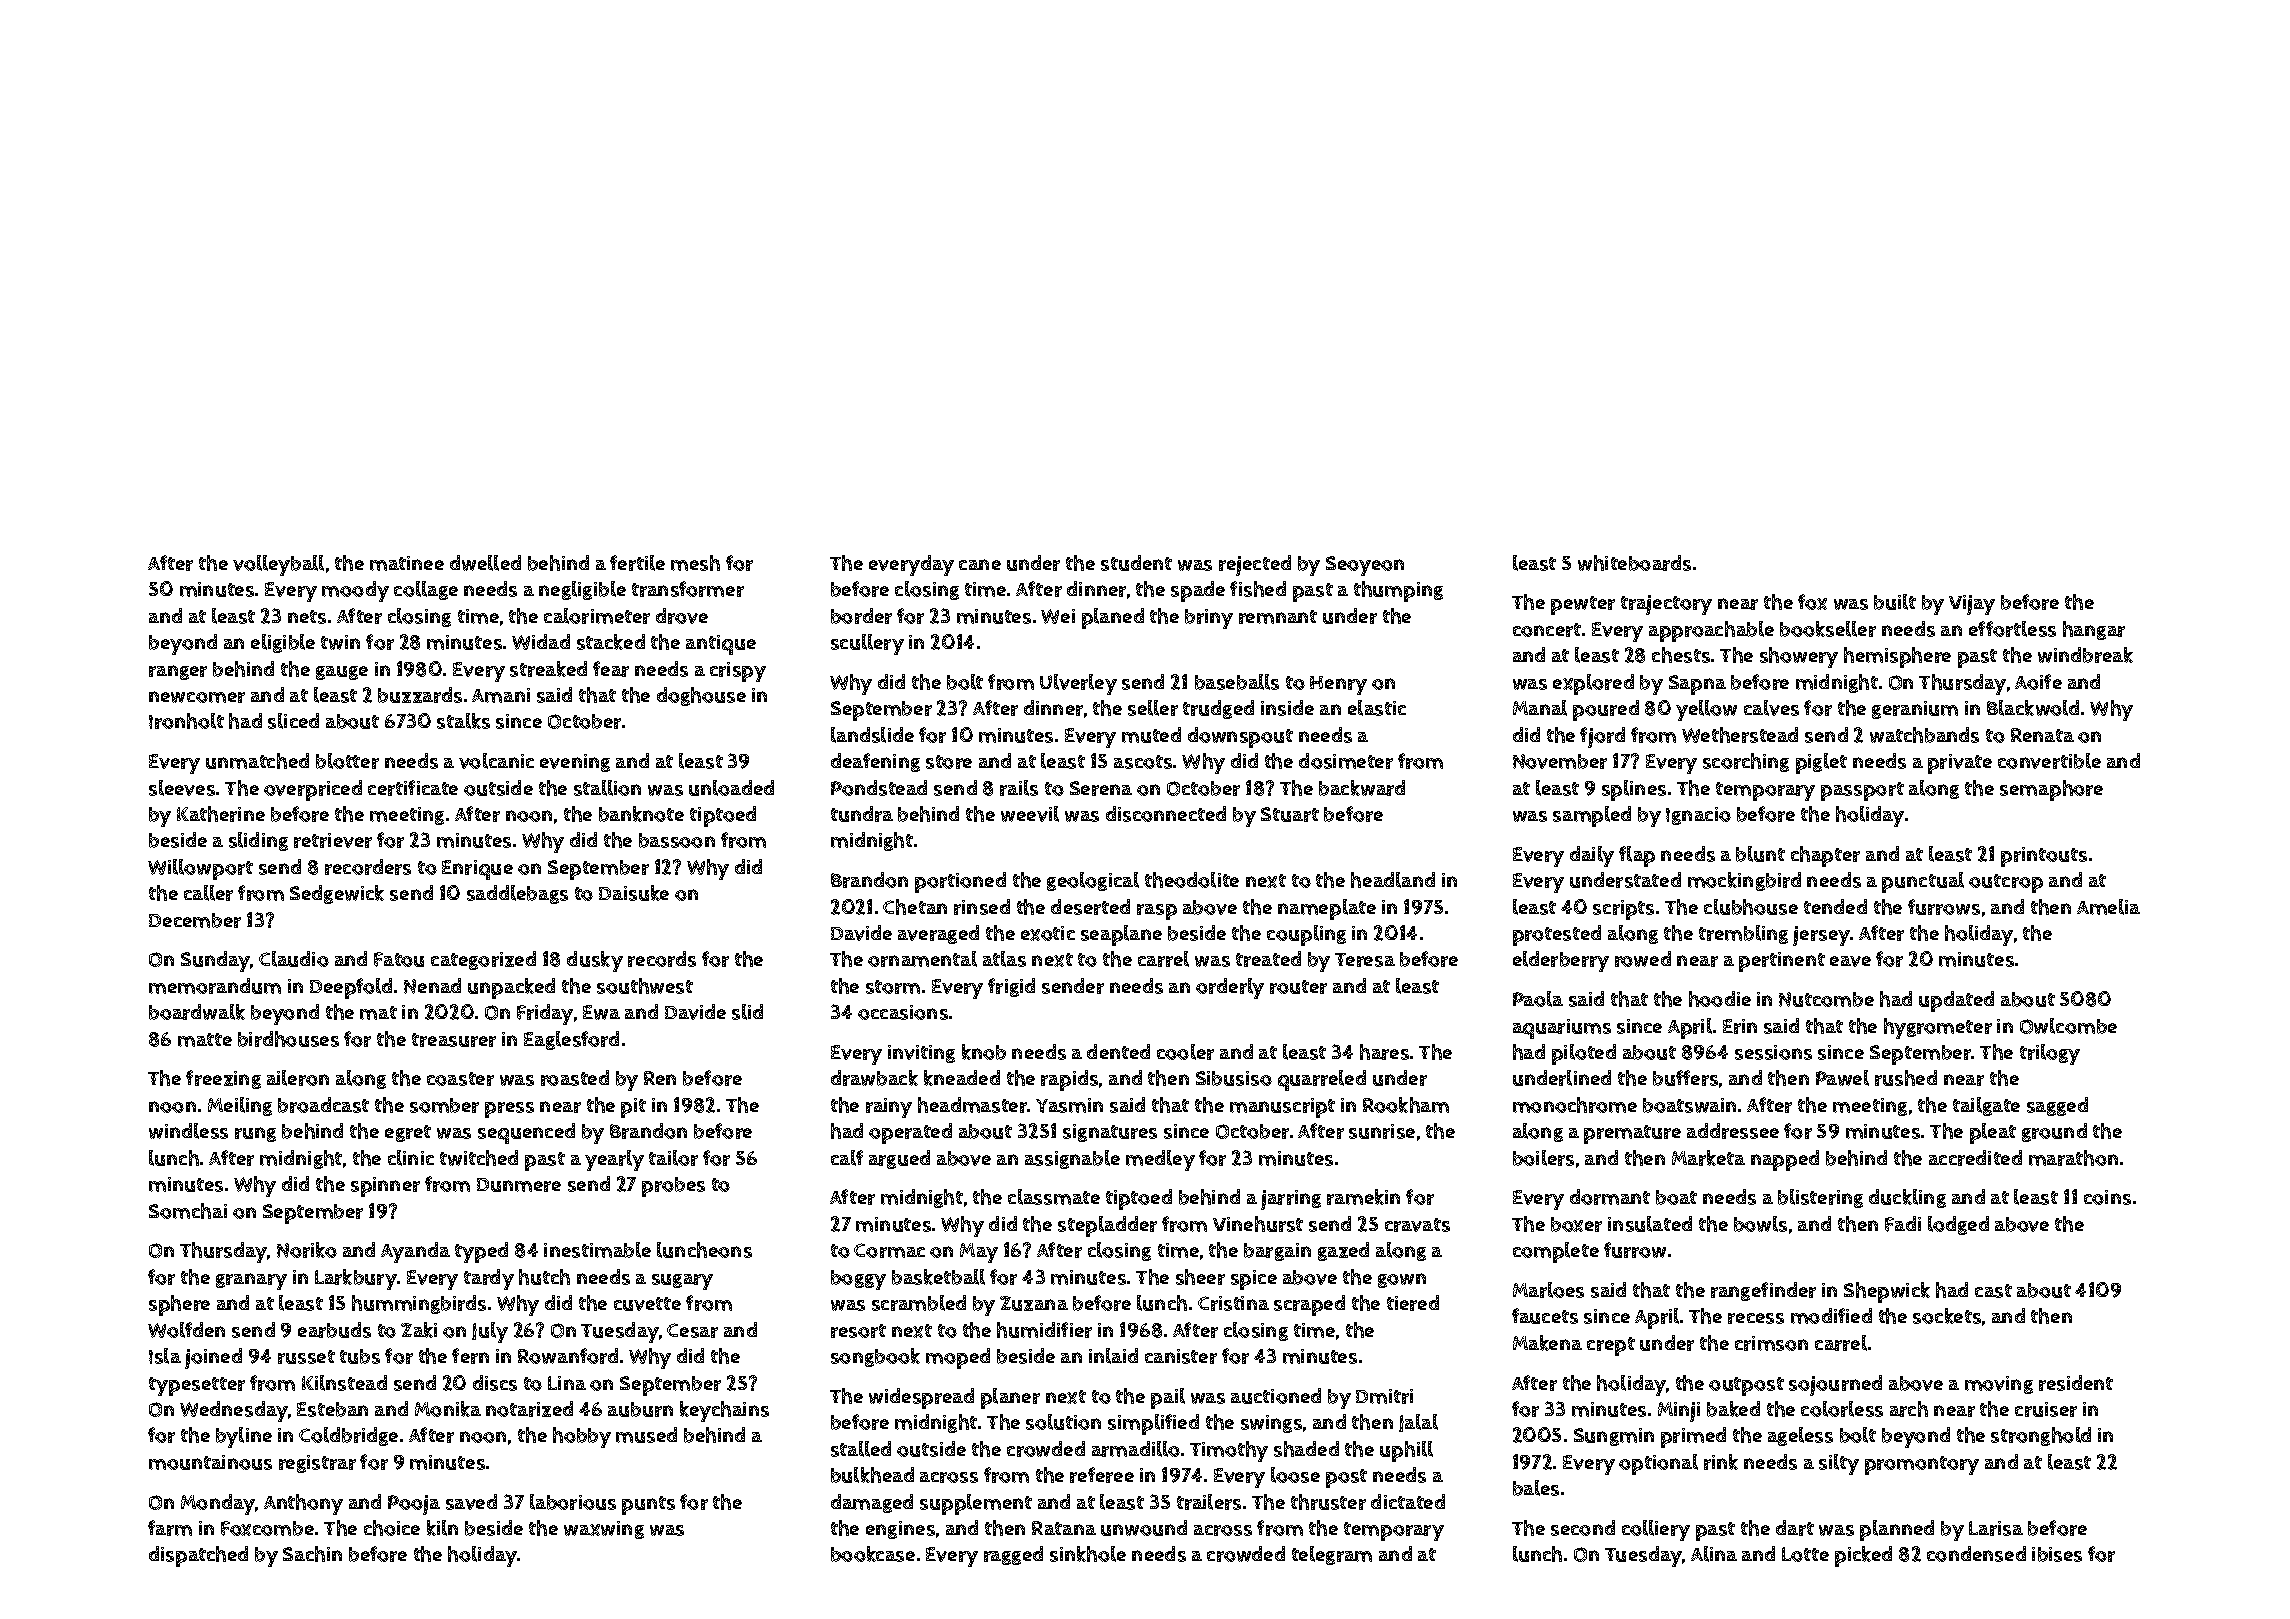 The image size is (2290, 1619). What do you see at coordinates (197, 697) in the screenshot?
I see `newcomer` at bounding box center [197, 697].
